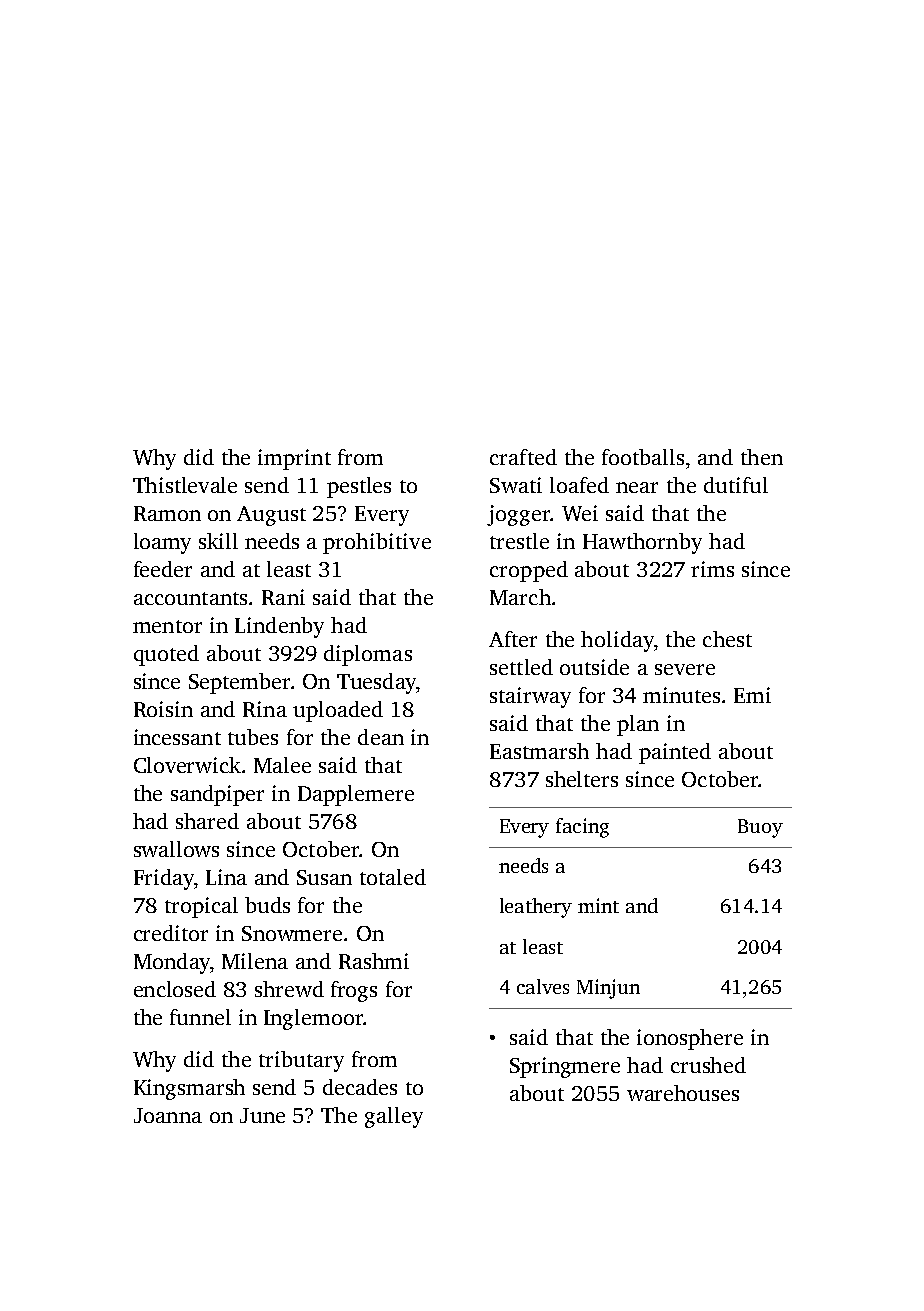  Describe the element at coordinates (218, 541) in the screenshot. I see `skill` at that location.
